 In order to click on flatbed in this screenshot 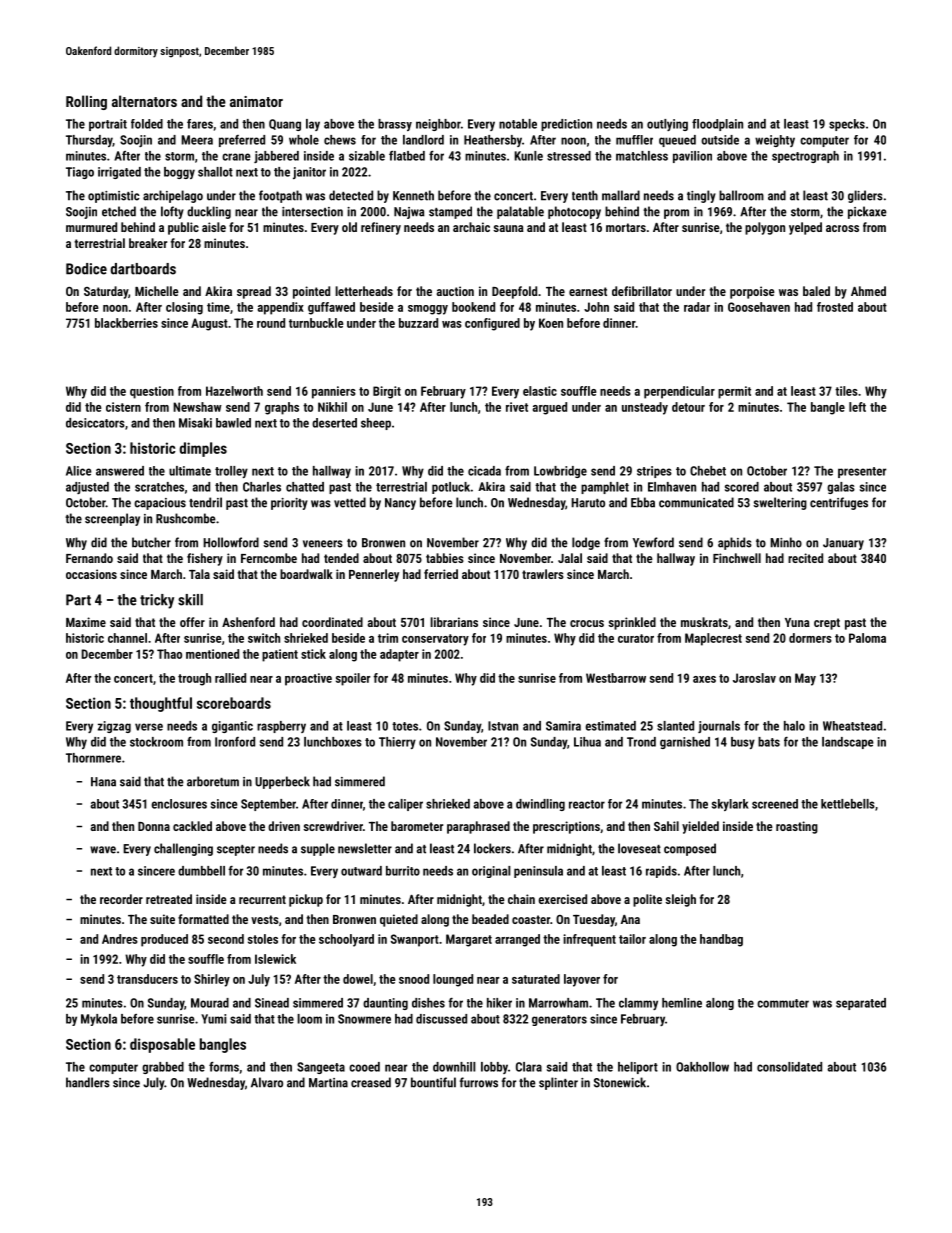, I will do `click(407, 156)`.
